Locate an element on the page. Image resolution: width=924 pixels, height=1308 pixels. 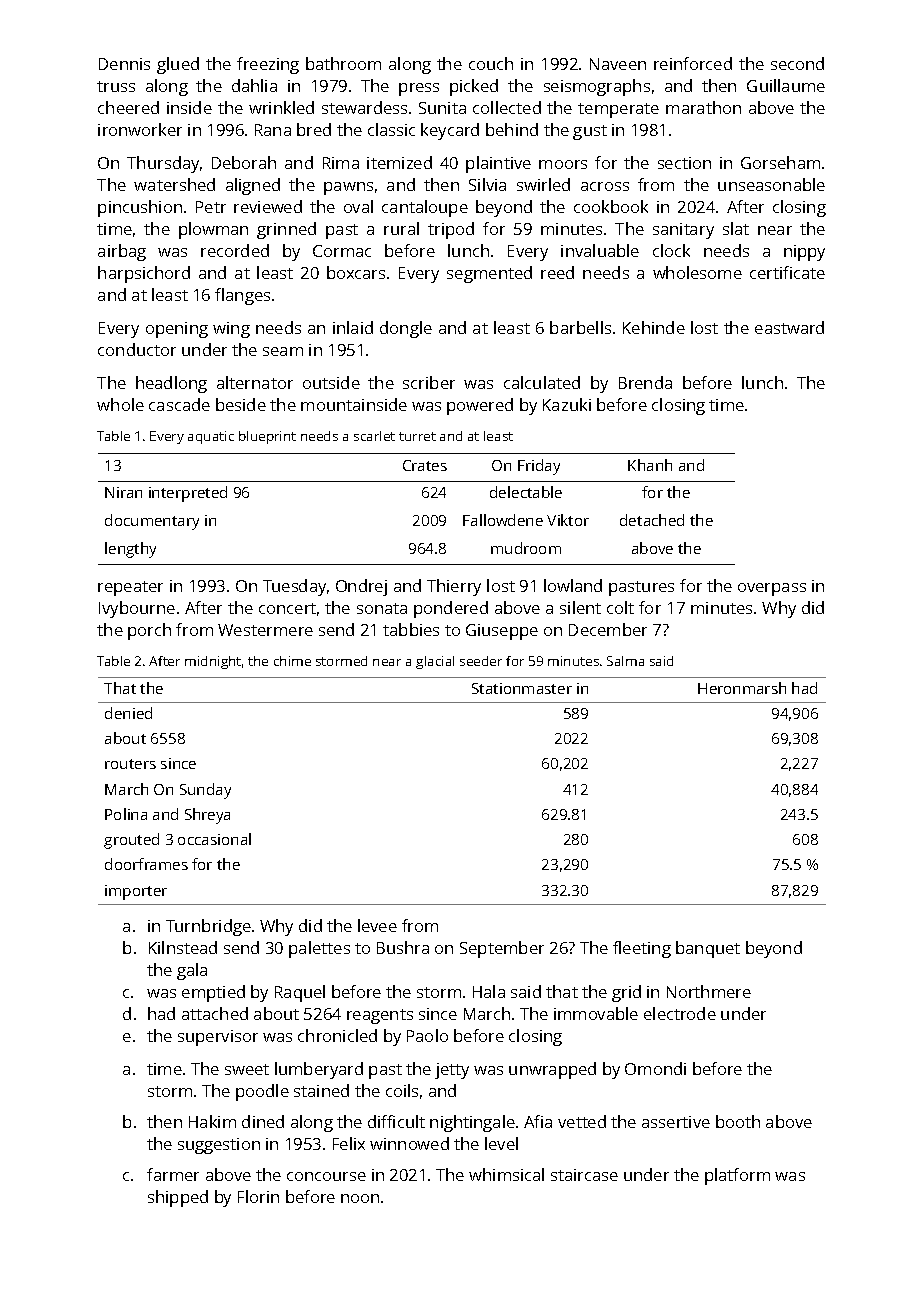
Dennis is located at coordinates (124, 64).
